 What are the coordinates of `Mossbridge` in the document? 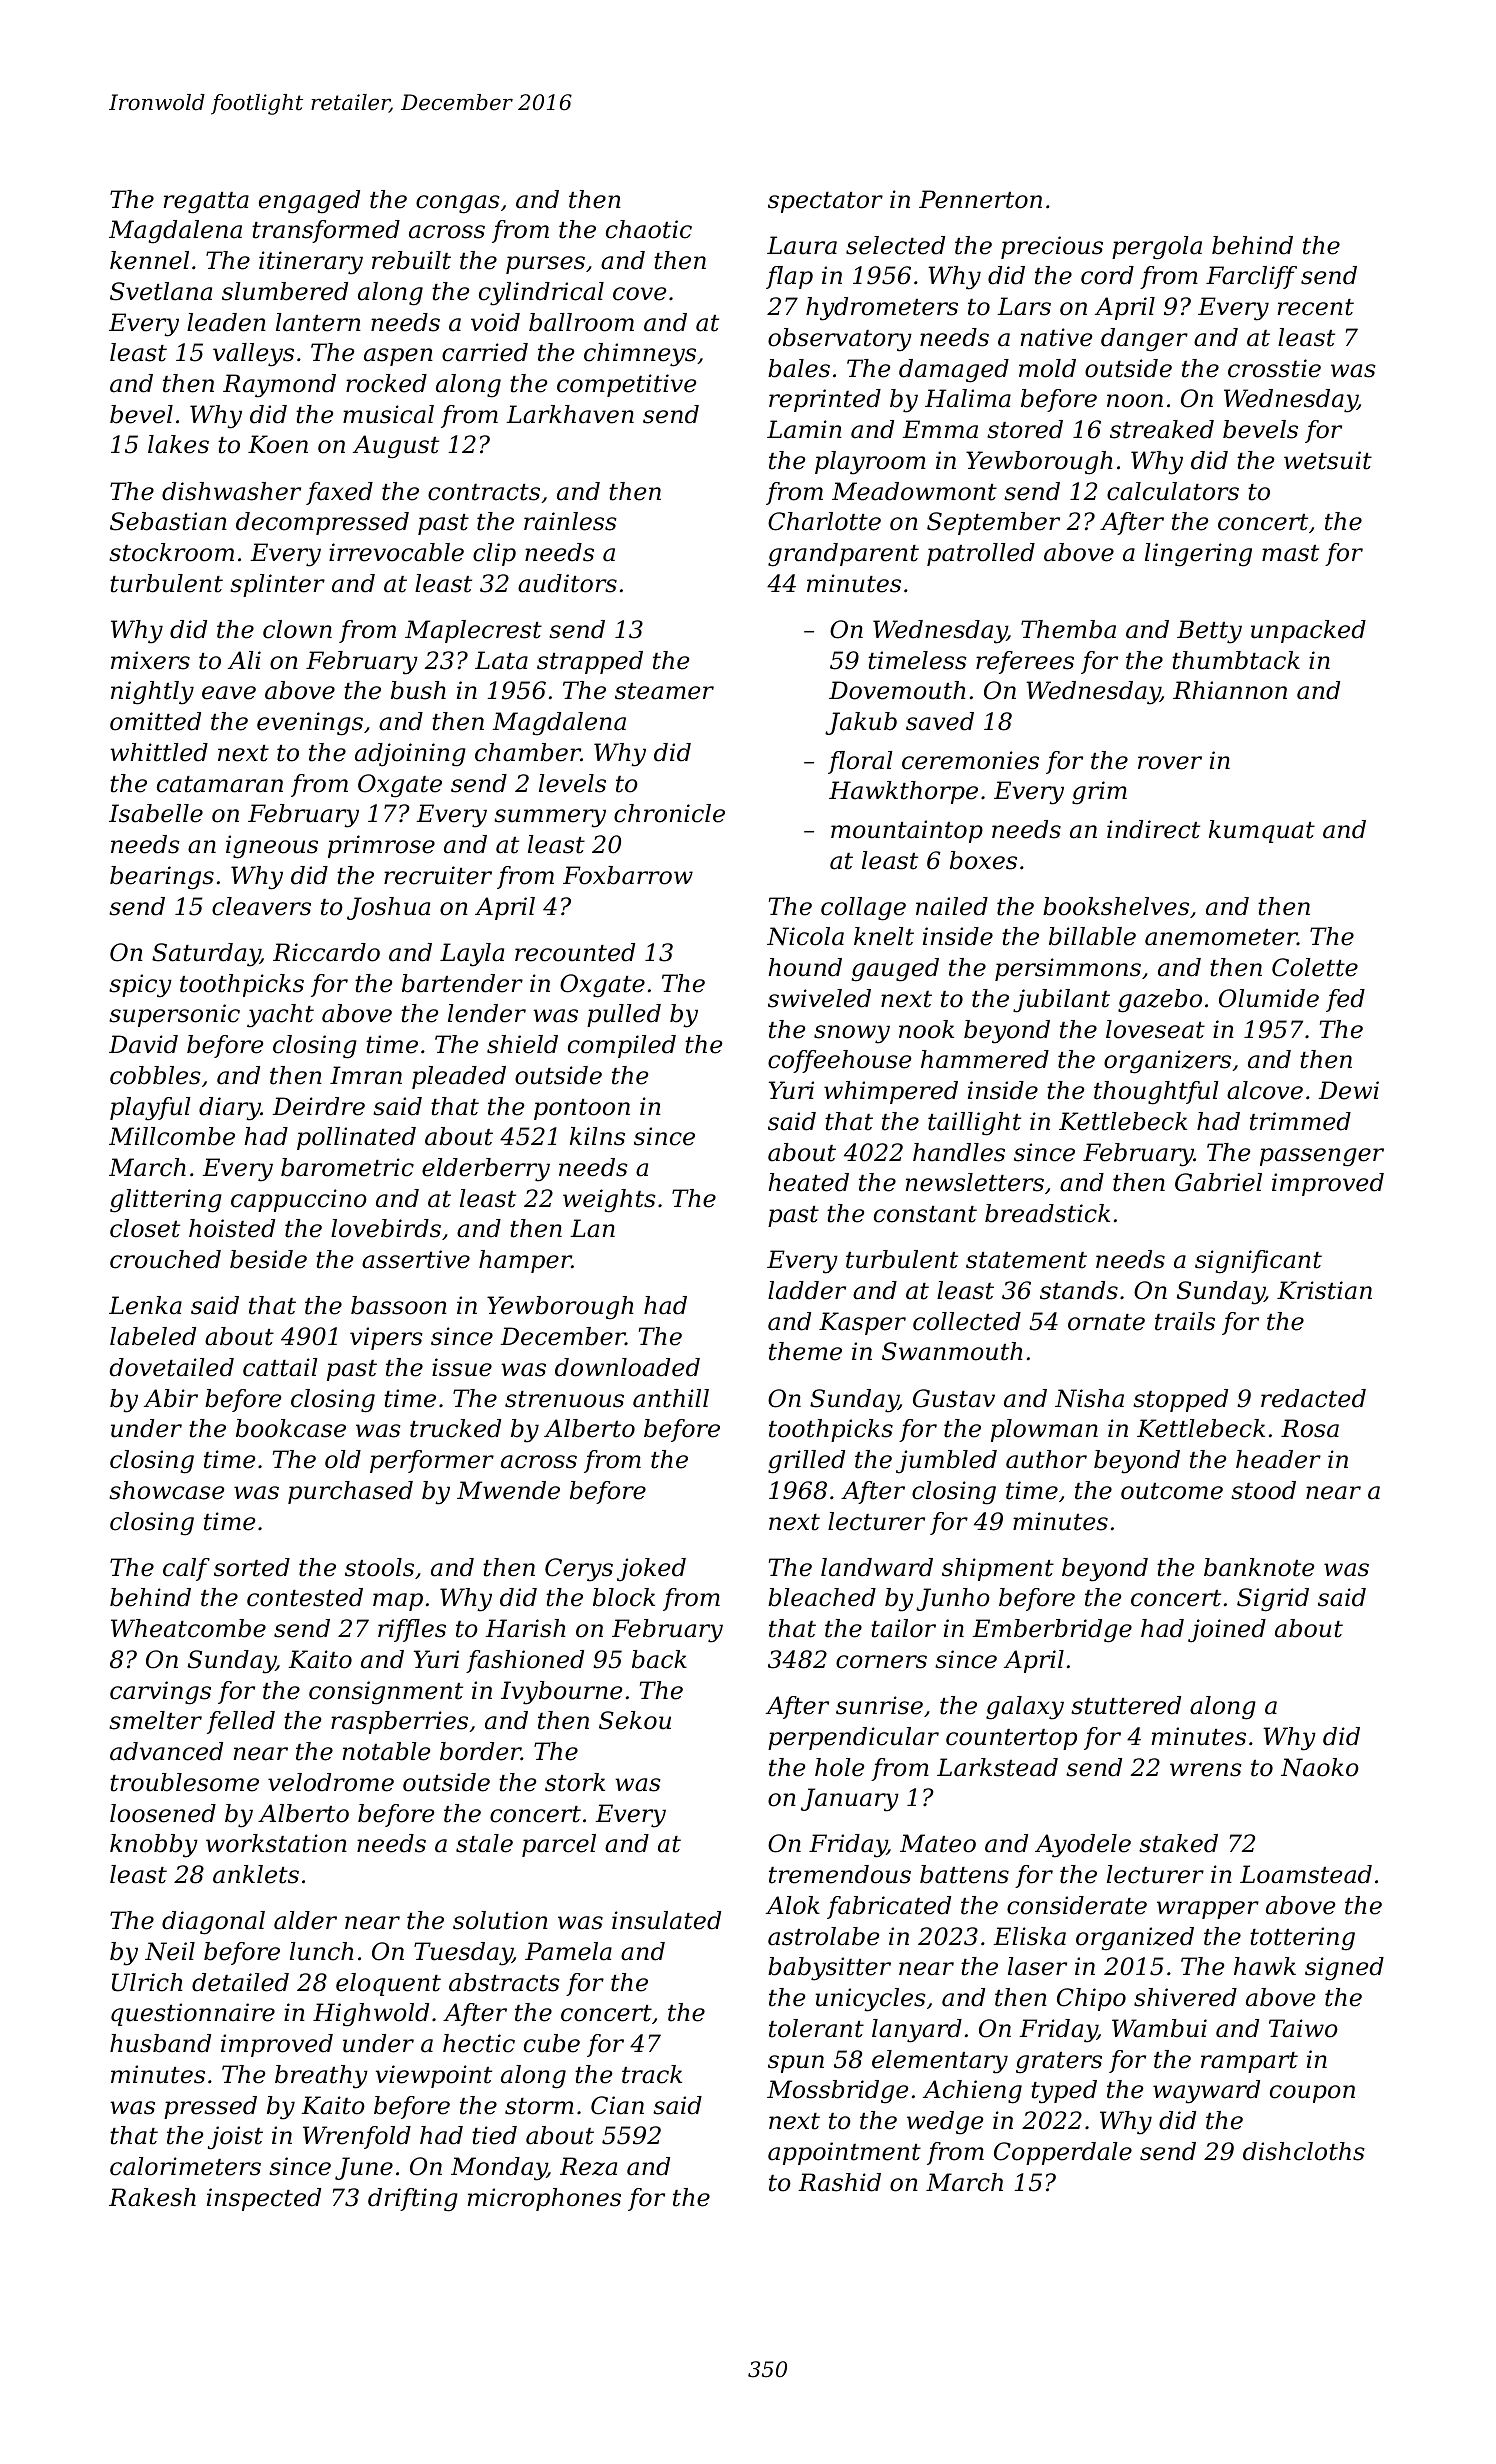 It's located at (838, 2092).
